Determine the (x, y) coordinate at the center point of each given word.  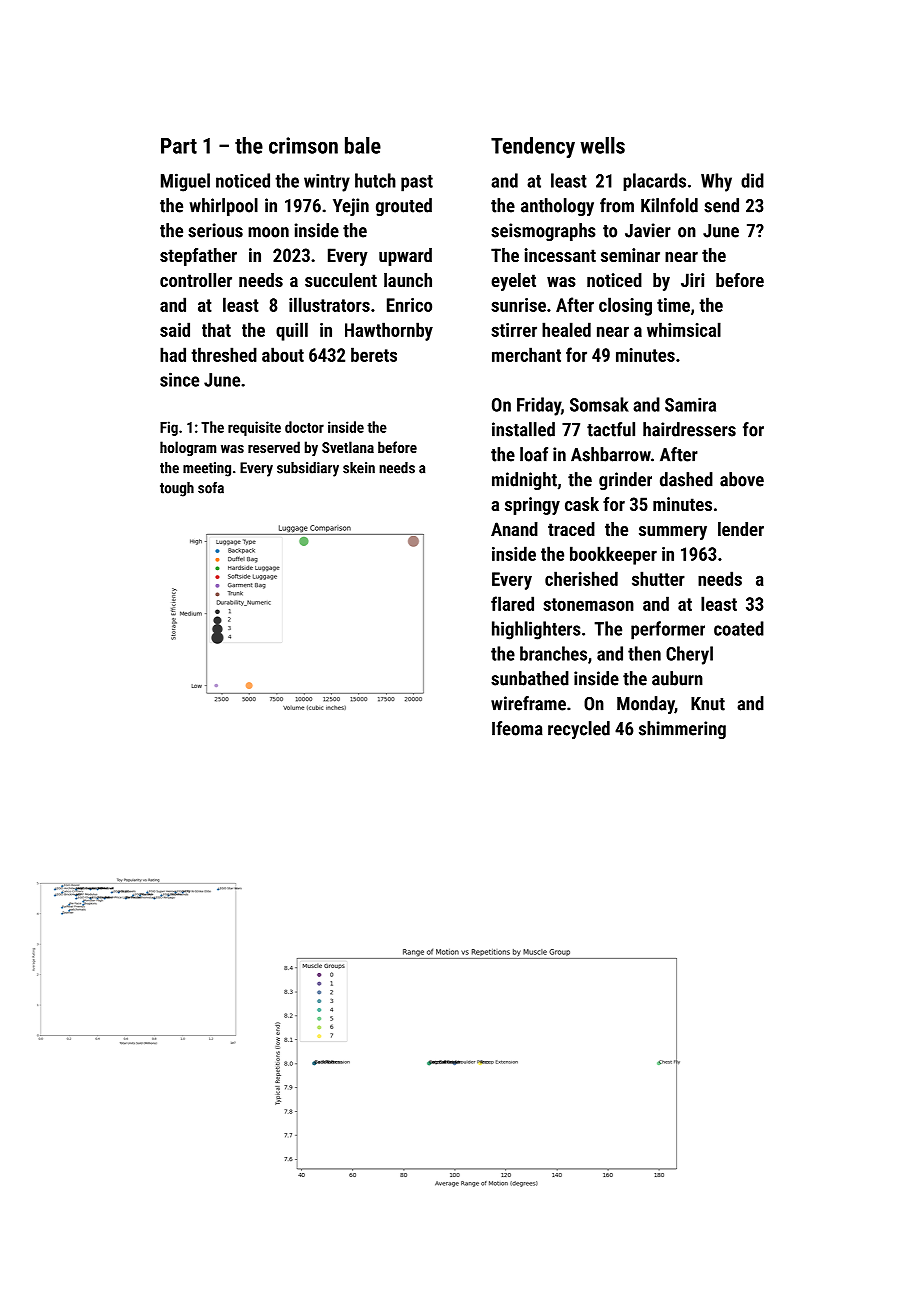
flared (512, 603)
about (283, 354)
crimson (303, 145)
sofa (211, 488)
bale (363, 145)
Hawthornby (389, 331)
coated (739, 628)
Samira (690, 405)
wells (602, 145)
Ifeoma (517, 728)
